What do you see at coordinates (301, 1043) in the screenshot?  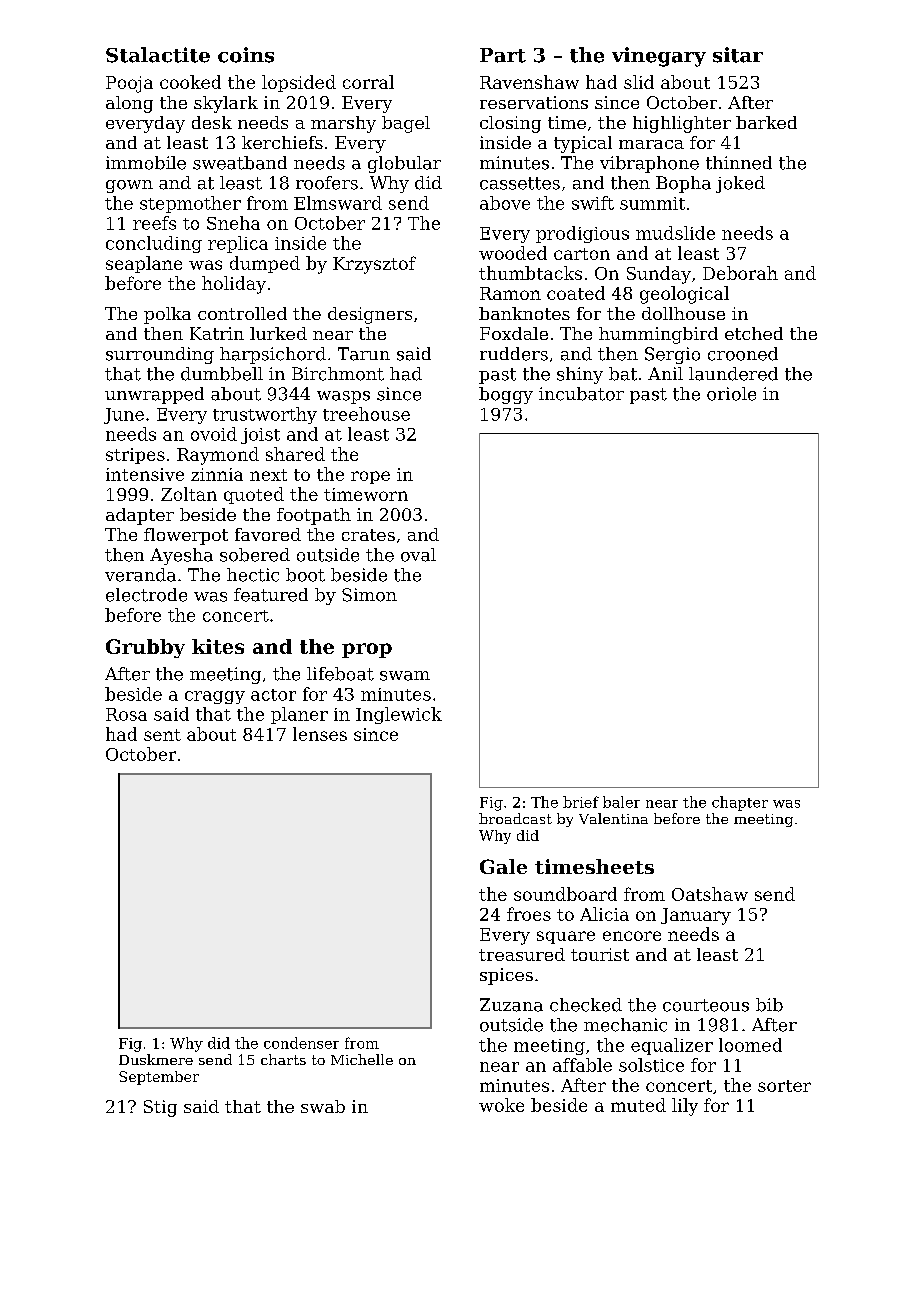 I see `condenser` at bounding box center [301, 1043].
